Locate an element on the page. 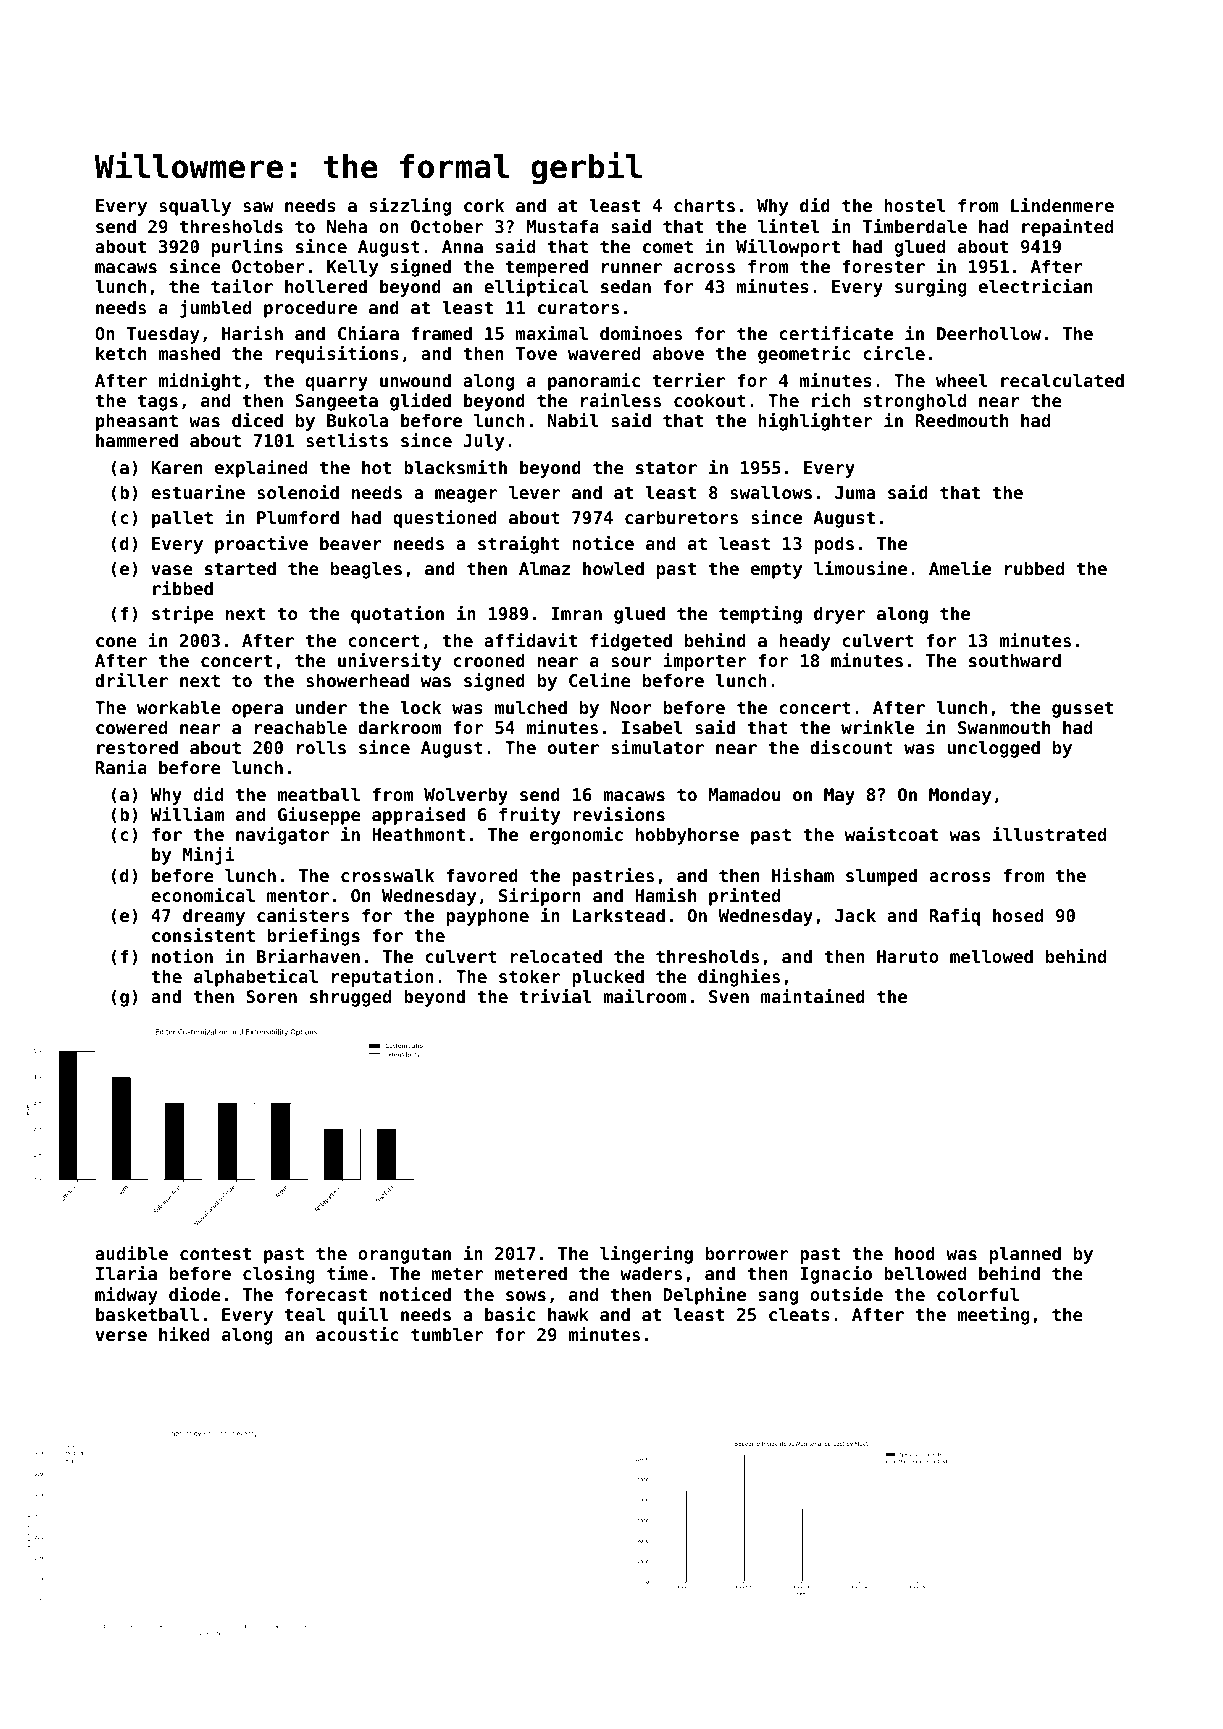  crooned is located at coordinates (489, 660).
